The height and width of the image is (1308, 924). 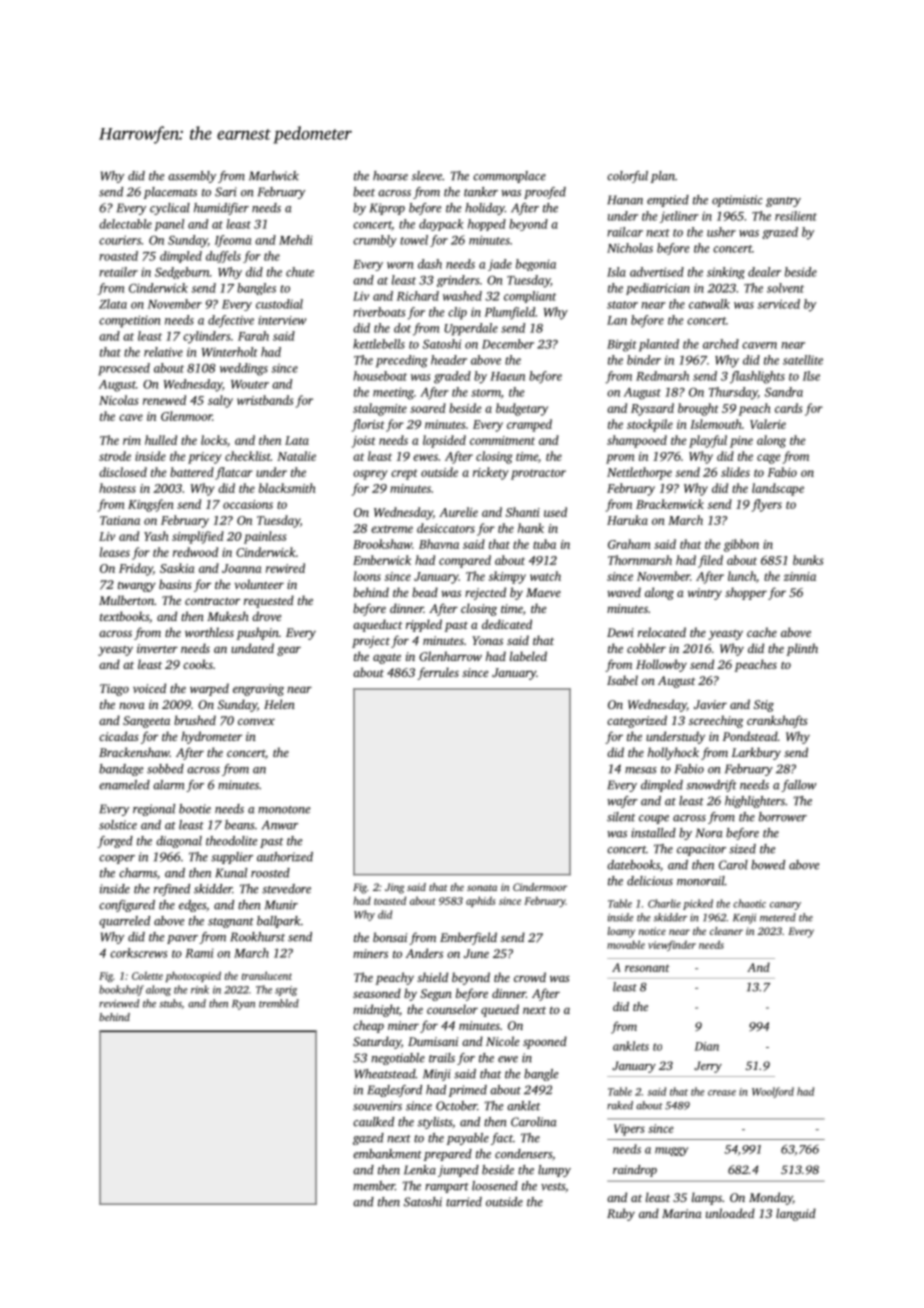 I want to click on Jerry, so click(x=708, y=1067).
